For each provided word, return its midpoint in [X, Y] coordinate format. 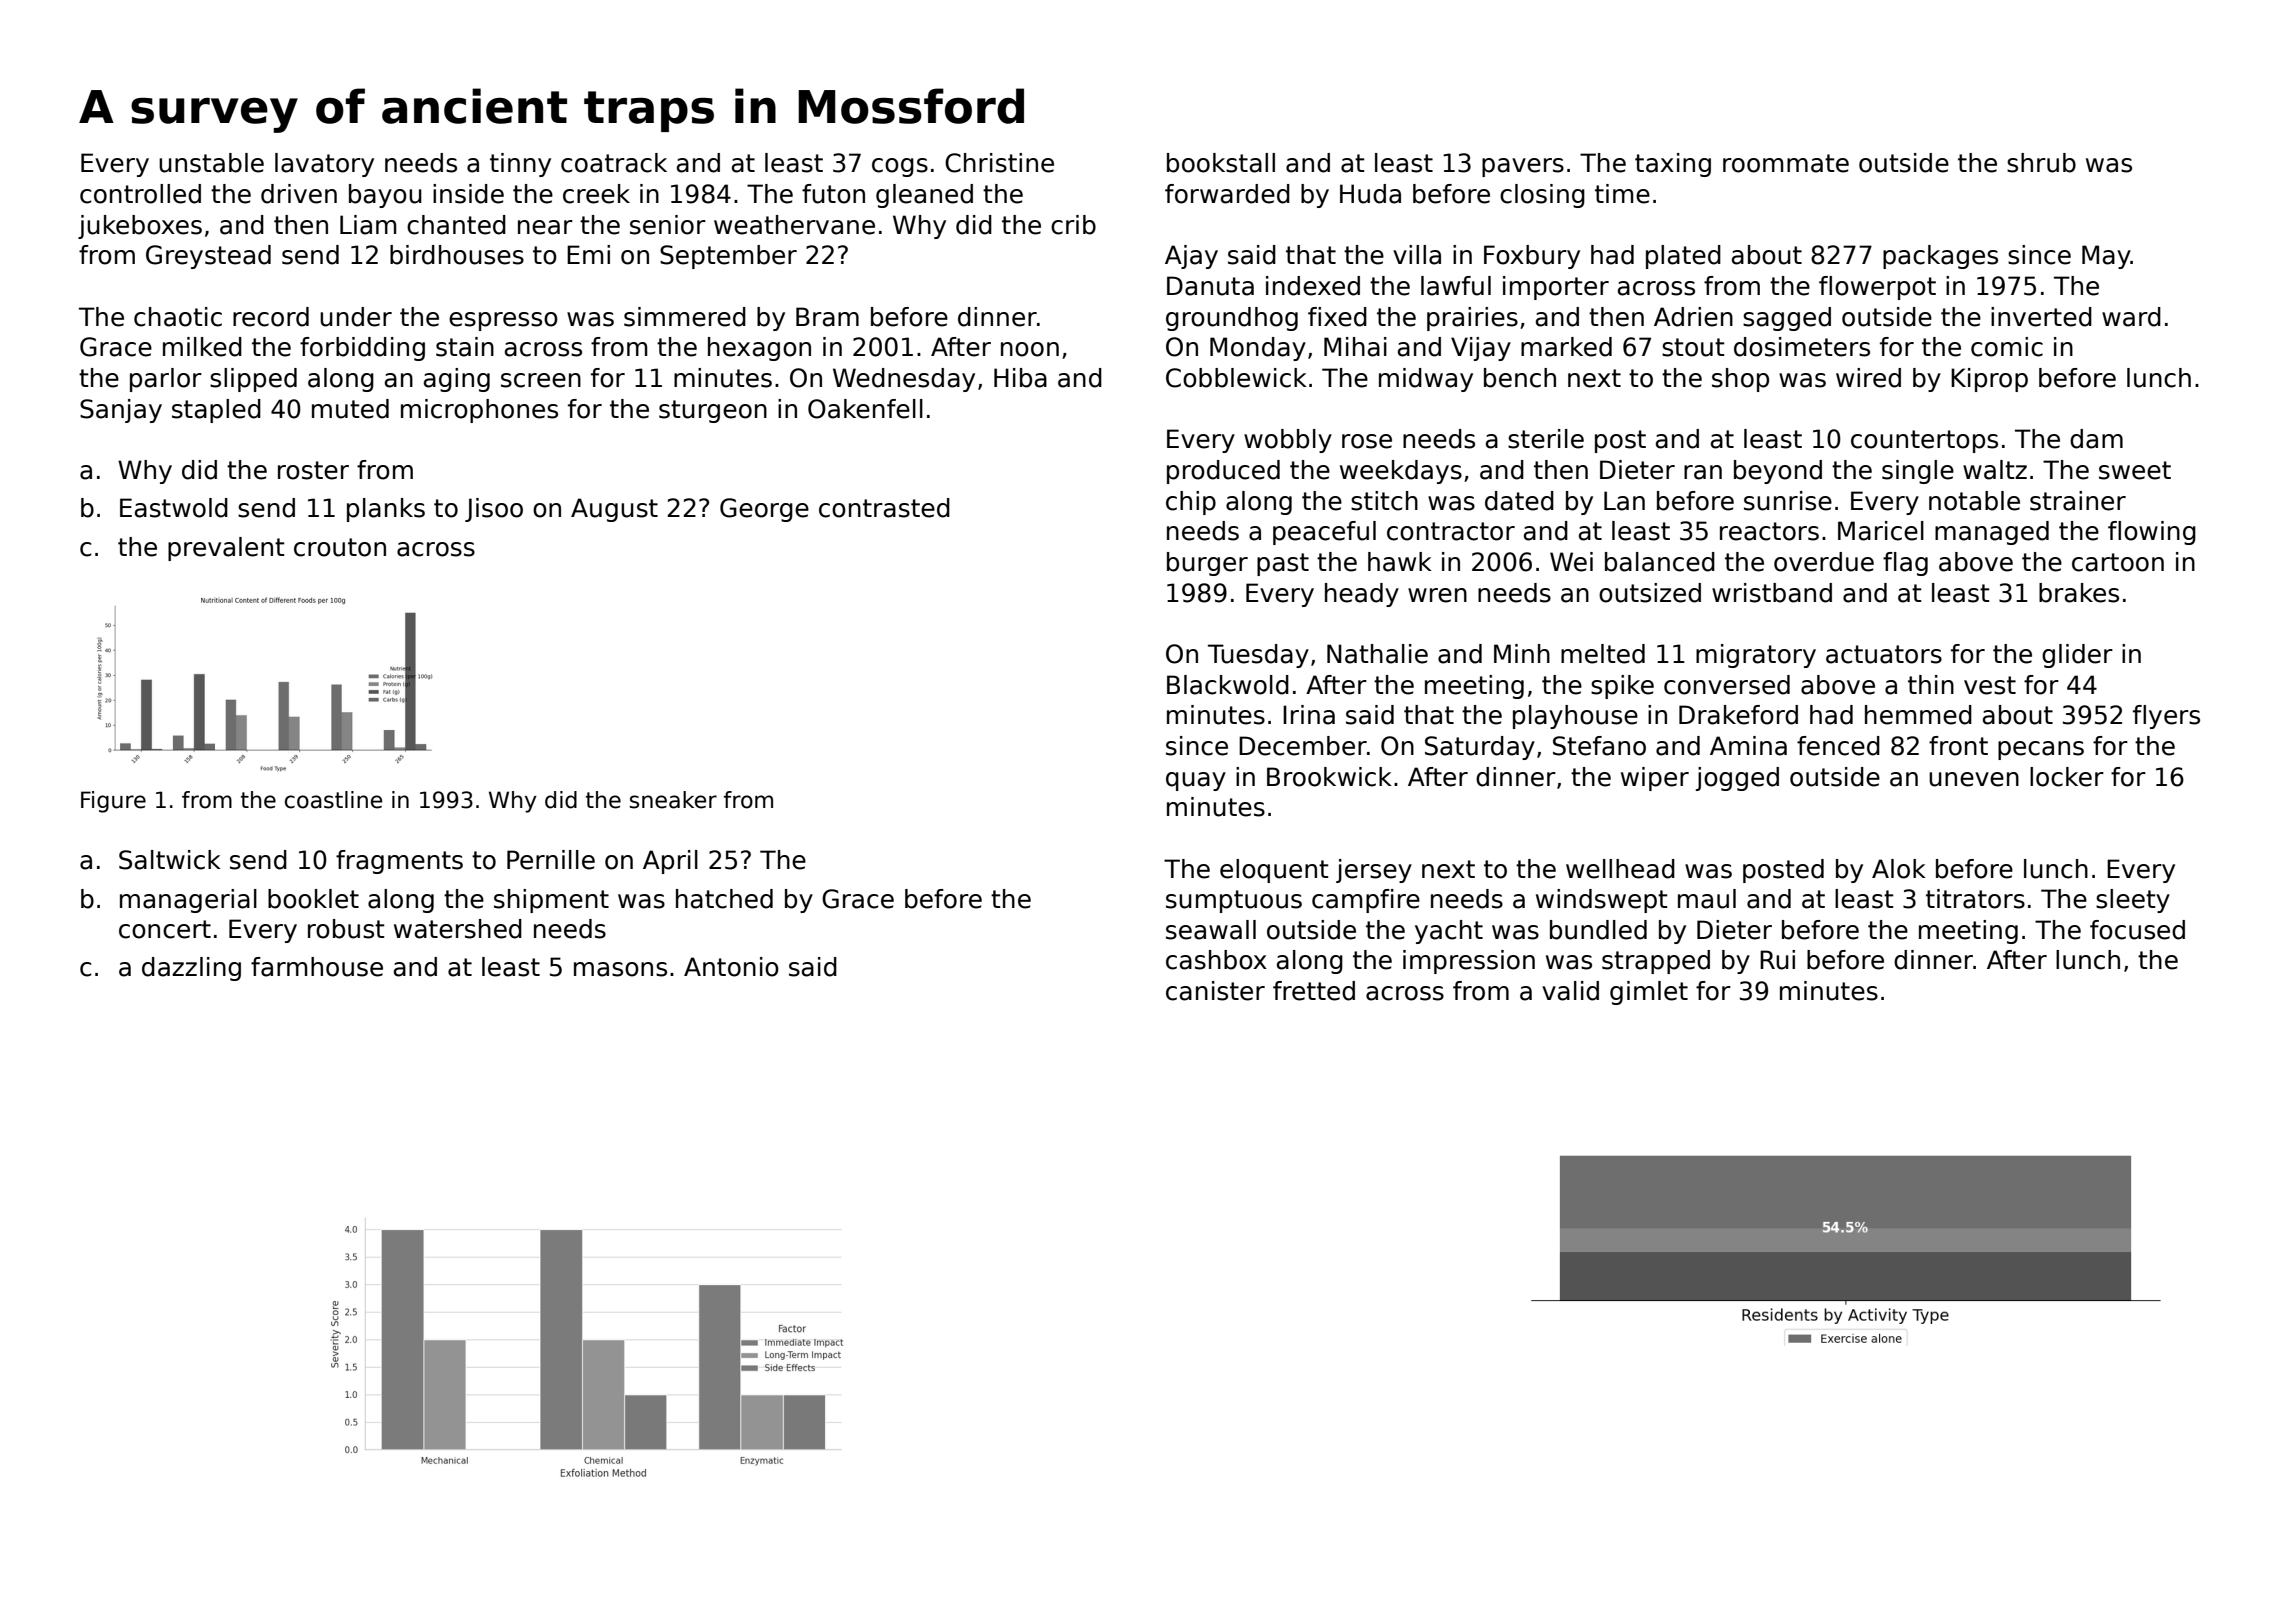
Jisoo [494, 510]
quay [1196, 781]
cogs [900, 167]
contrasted [884, 508]
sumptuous [1234, 901]
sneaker [673, 800]
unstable [211, 163]
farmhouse [317, 967]
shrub [2041, 163]
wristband [1772, 593]
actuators [1884, 654]
